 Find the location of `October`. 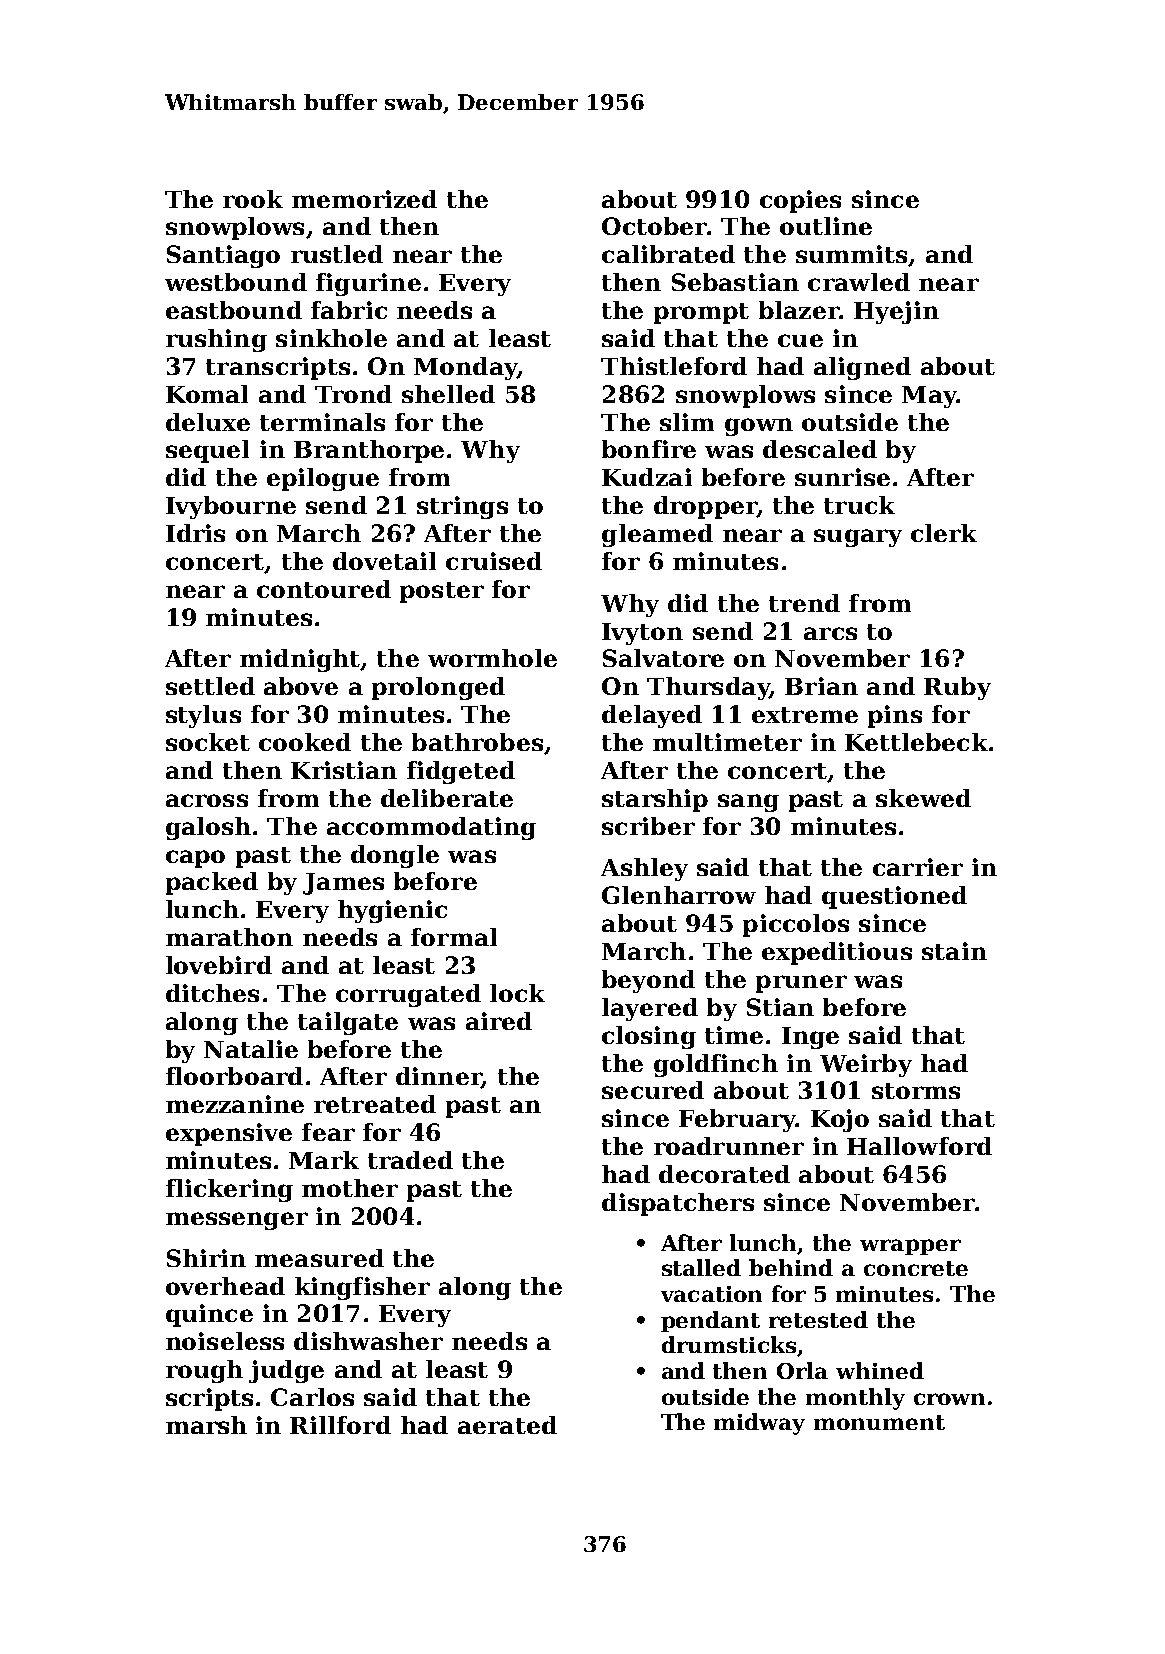

October is located at coordinates (654, 226).
